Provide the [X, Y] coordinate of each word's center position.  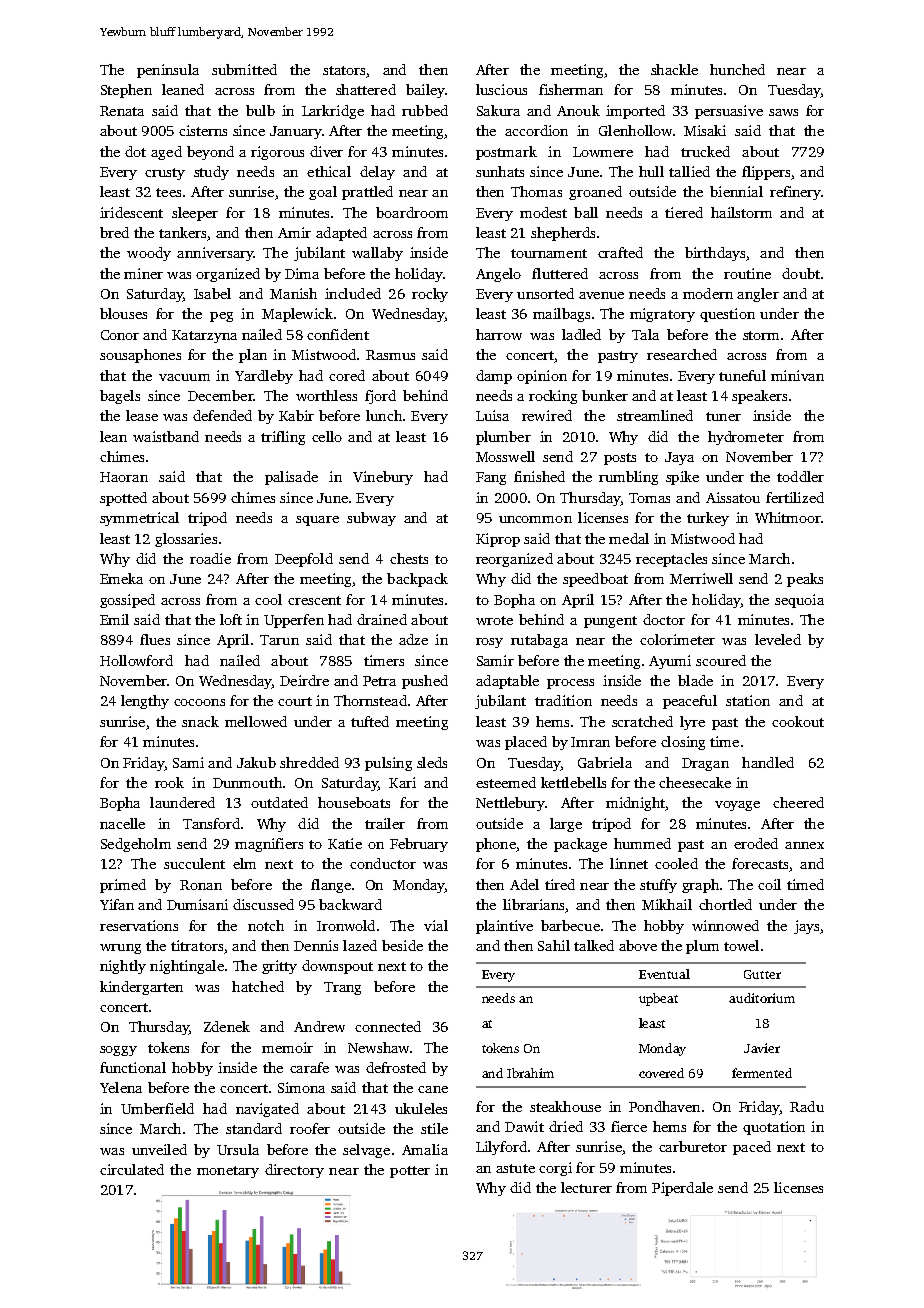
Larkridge [333, 112]
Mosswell [505, 456]
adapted [341, 234]
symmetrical [139, 519]
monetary [228, 1172]
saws [783, 112]
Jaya [679, 458]
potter [410, 1172]
